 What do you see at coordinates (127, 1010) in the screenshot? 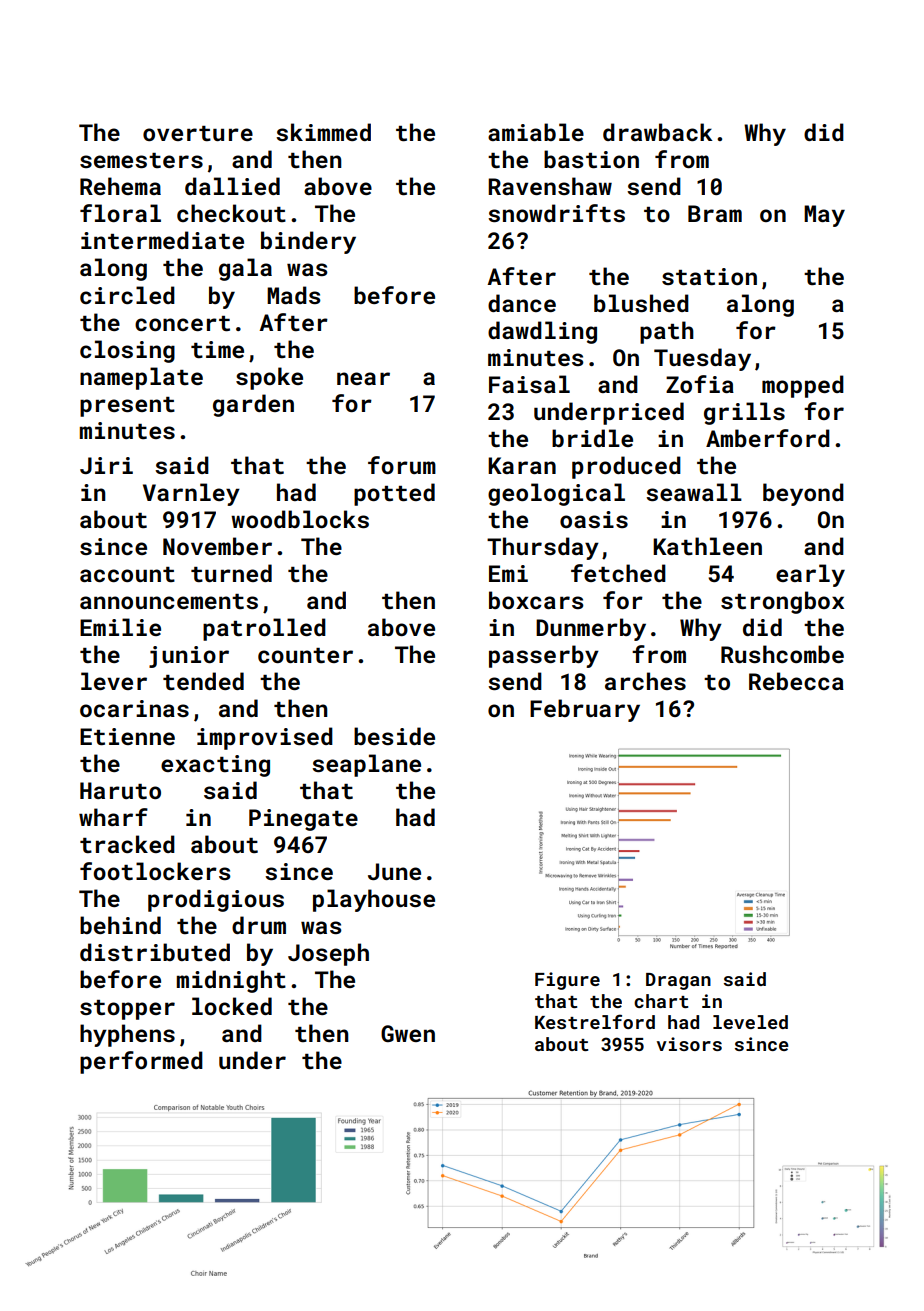
I see `stopper` at bounding box center [127, 1010].
